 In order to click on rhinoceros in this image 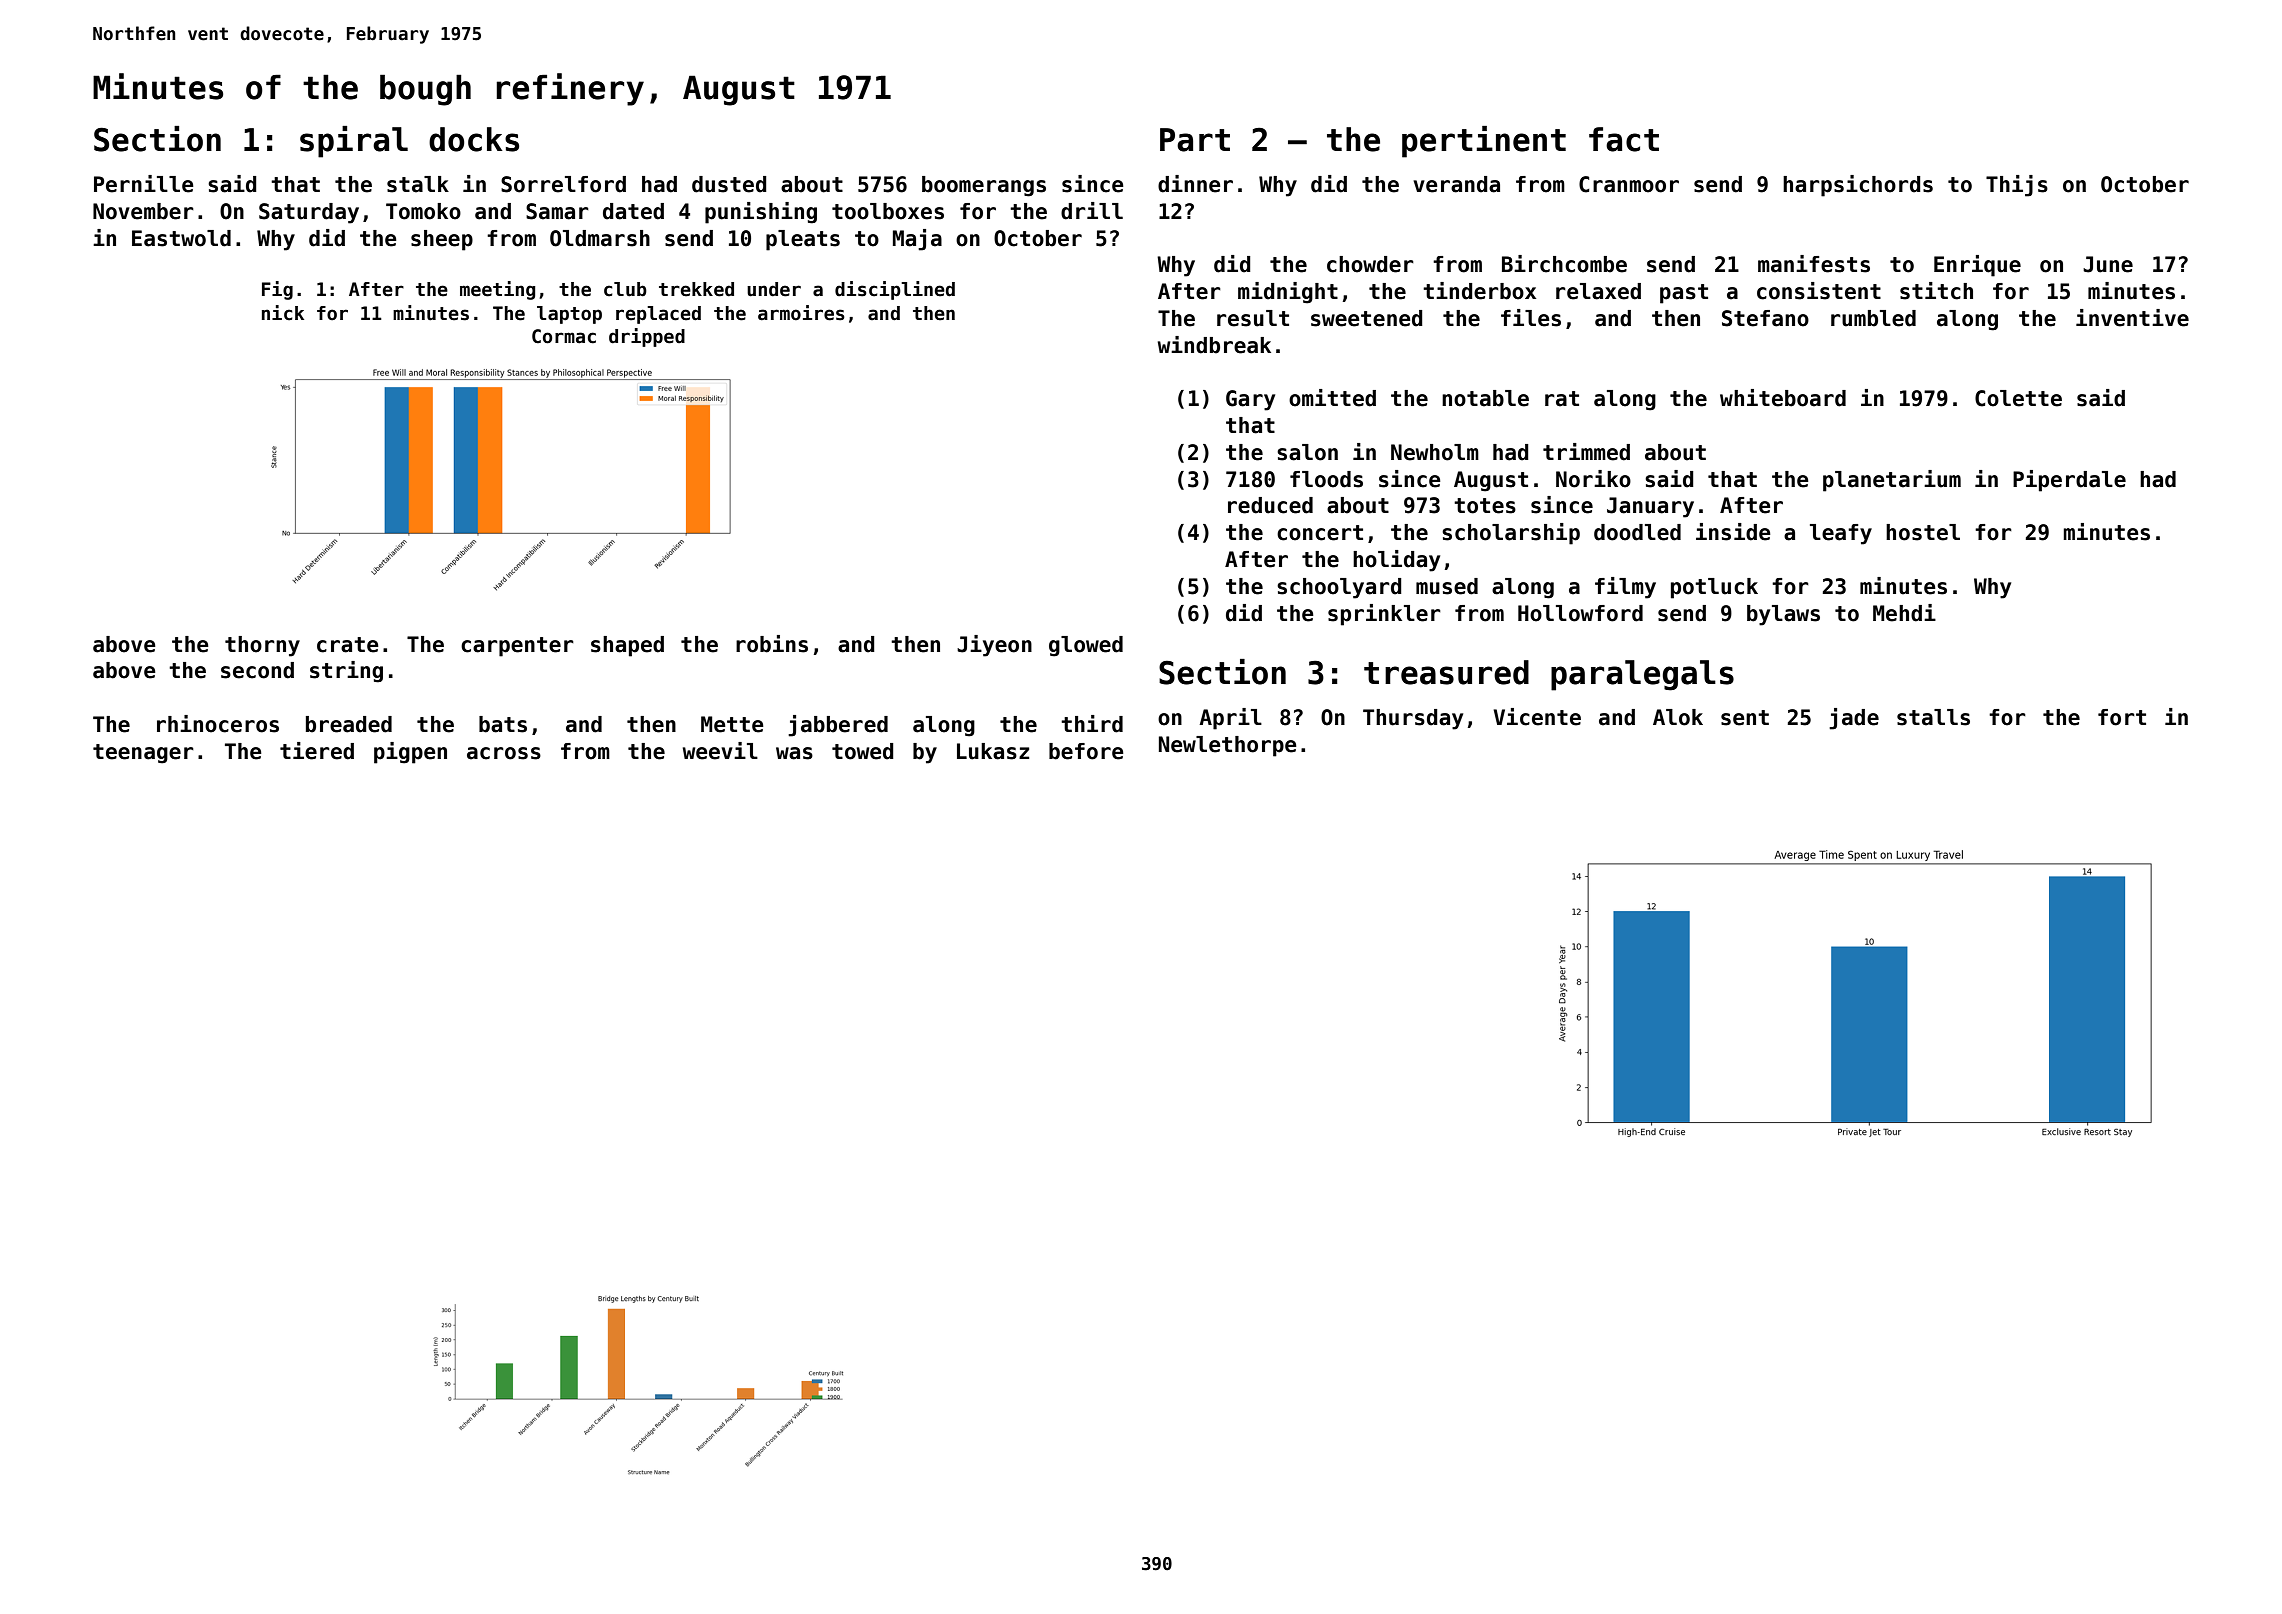, I will do `click(218, 724)`.
